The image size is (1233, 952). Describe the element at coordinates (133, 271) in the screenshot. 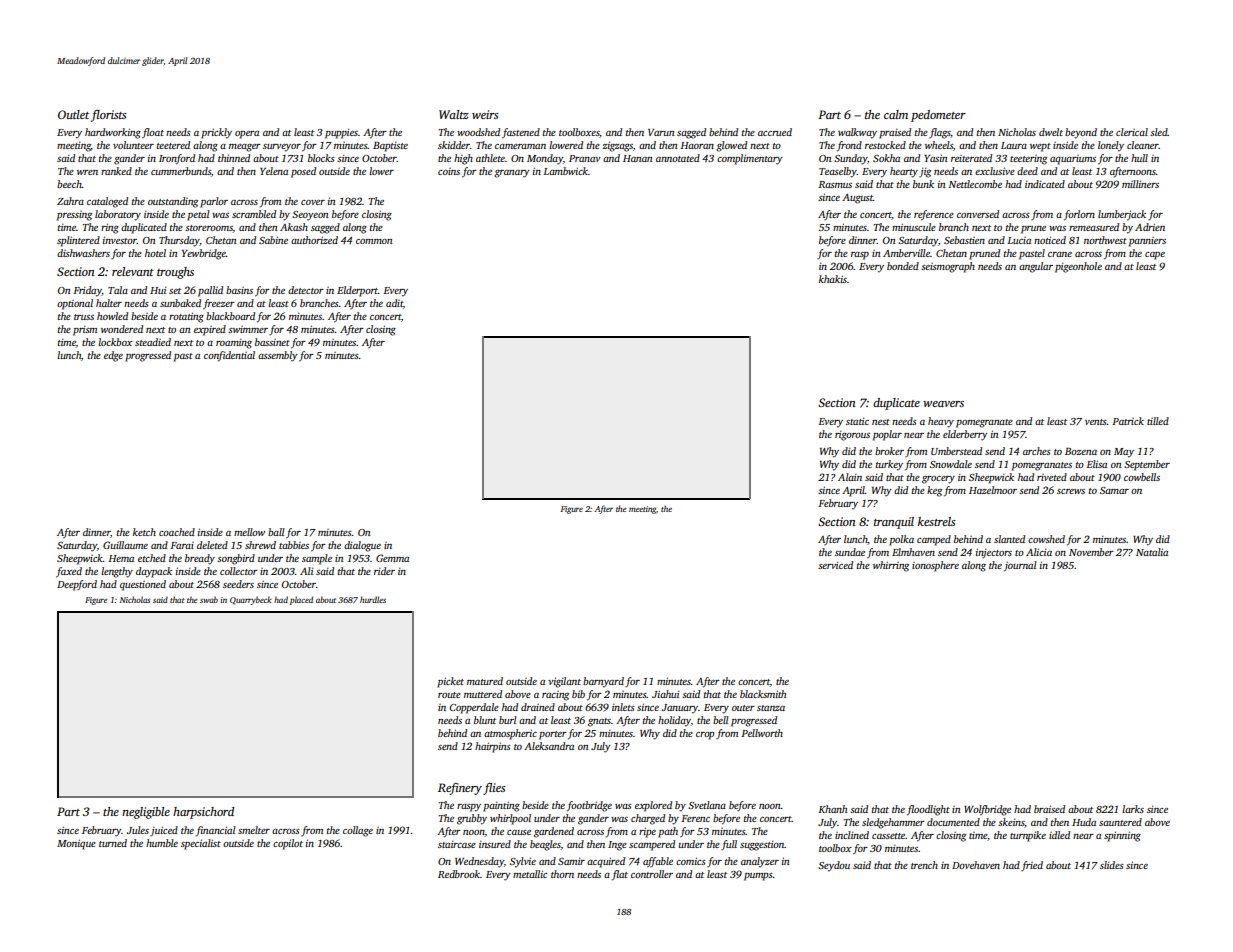

I see `relevant` at that location.
